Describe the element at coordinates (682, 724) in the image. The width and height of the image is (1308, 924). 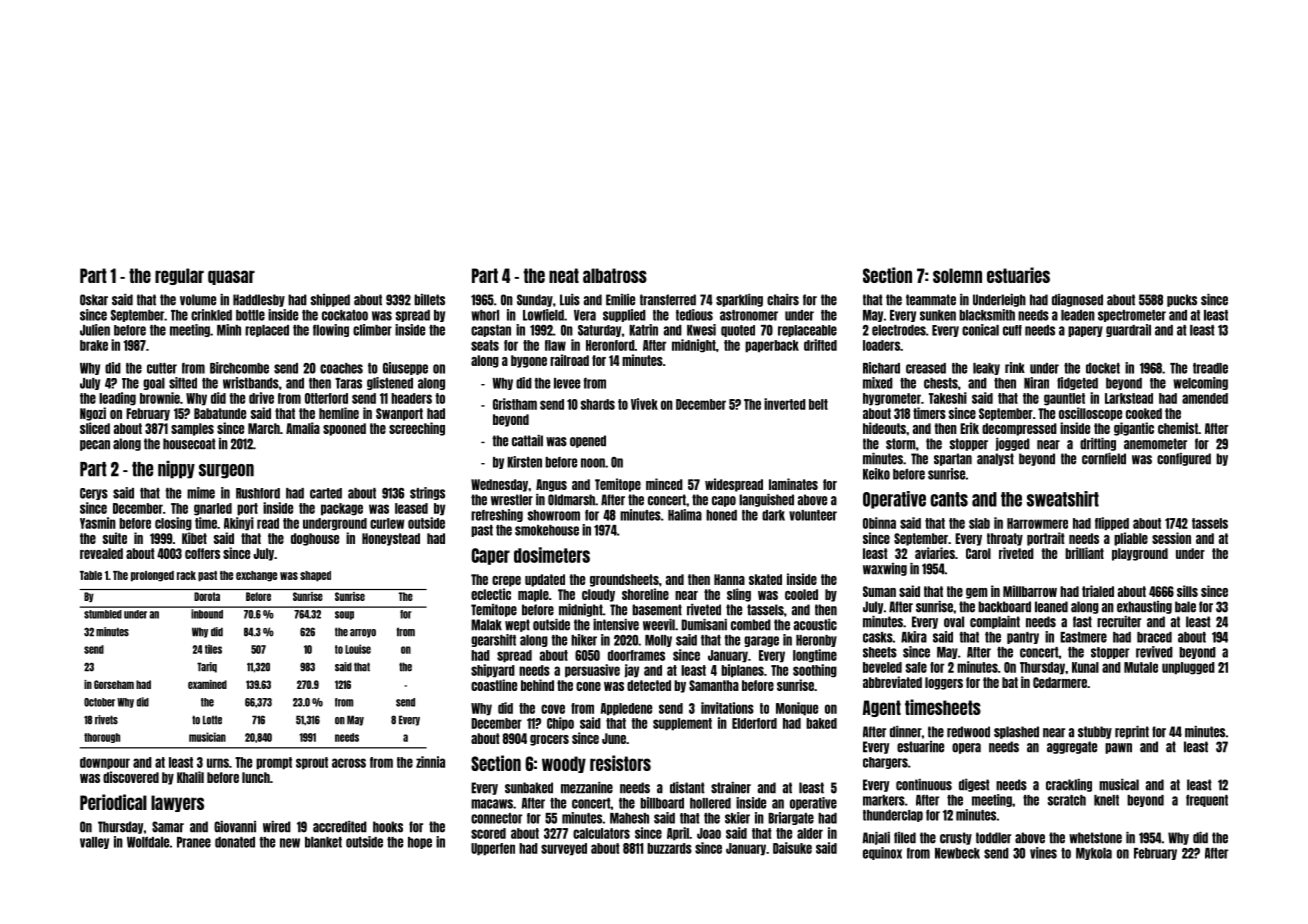
I see `supplement` at that location.
